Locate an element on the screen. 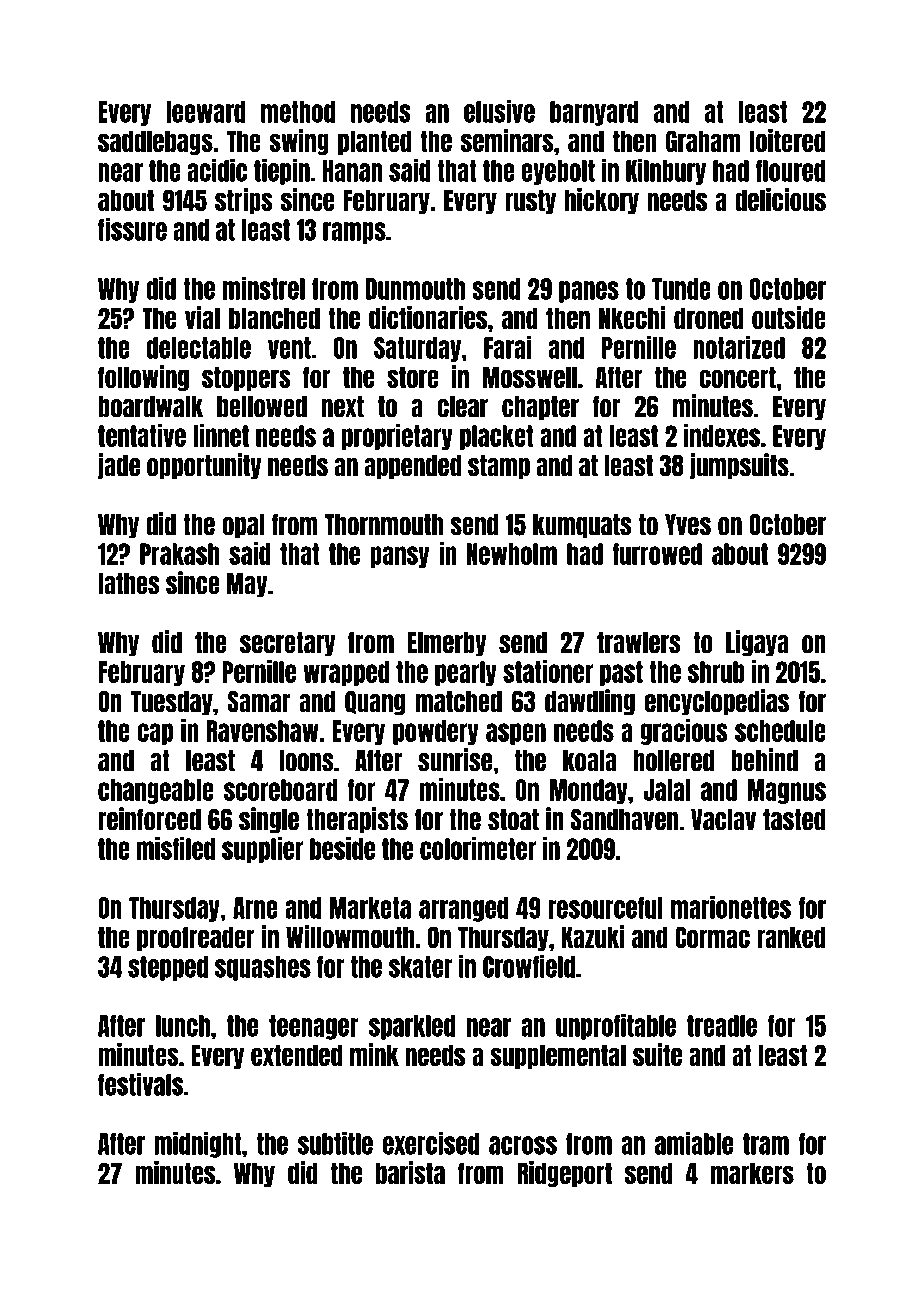 This screenshot has width=924, height=1311. Elmerby is located at coordinates (447, 644).
